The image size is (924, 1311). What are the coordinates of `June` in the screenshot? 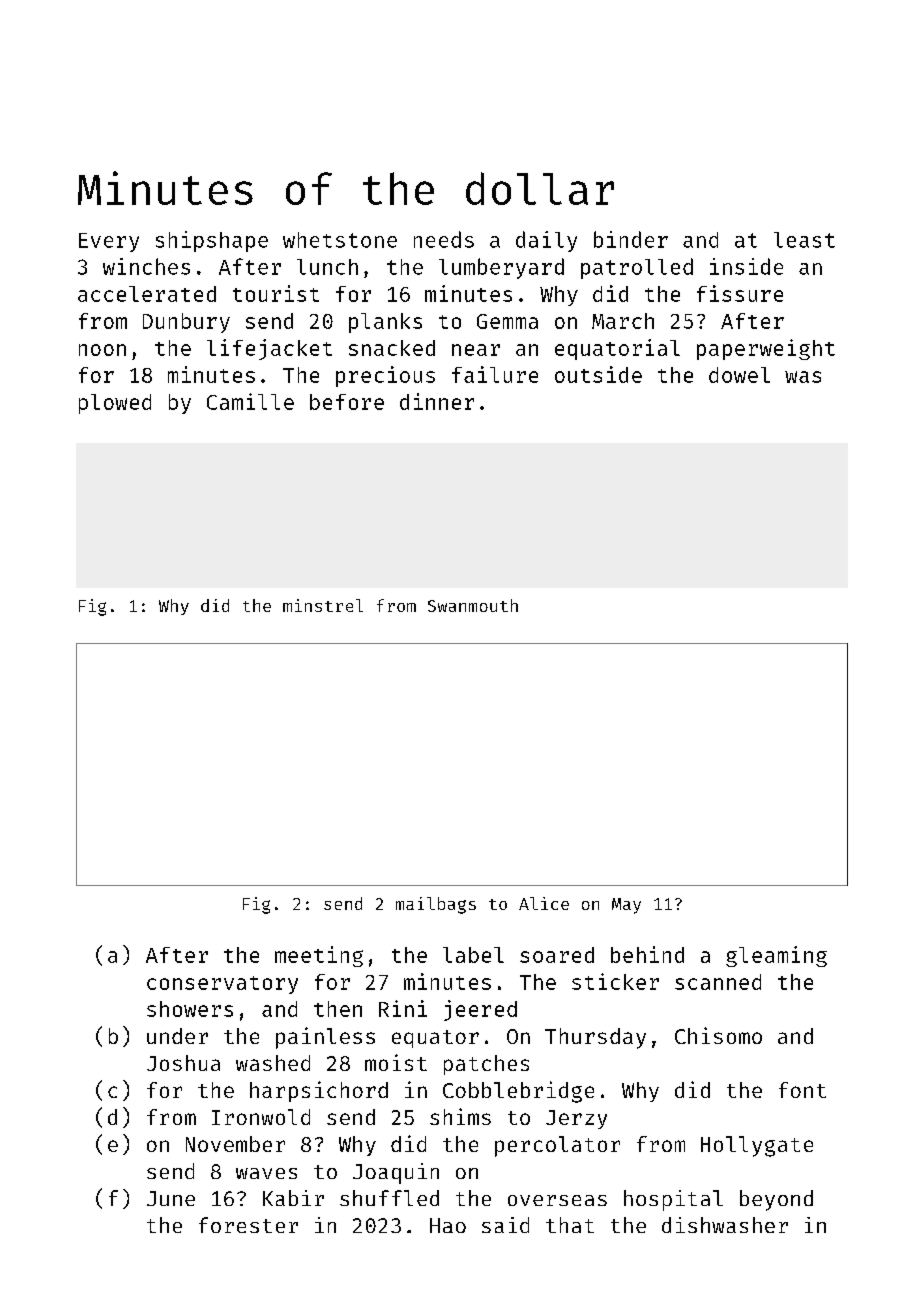 It's located at (171, 1198).
